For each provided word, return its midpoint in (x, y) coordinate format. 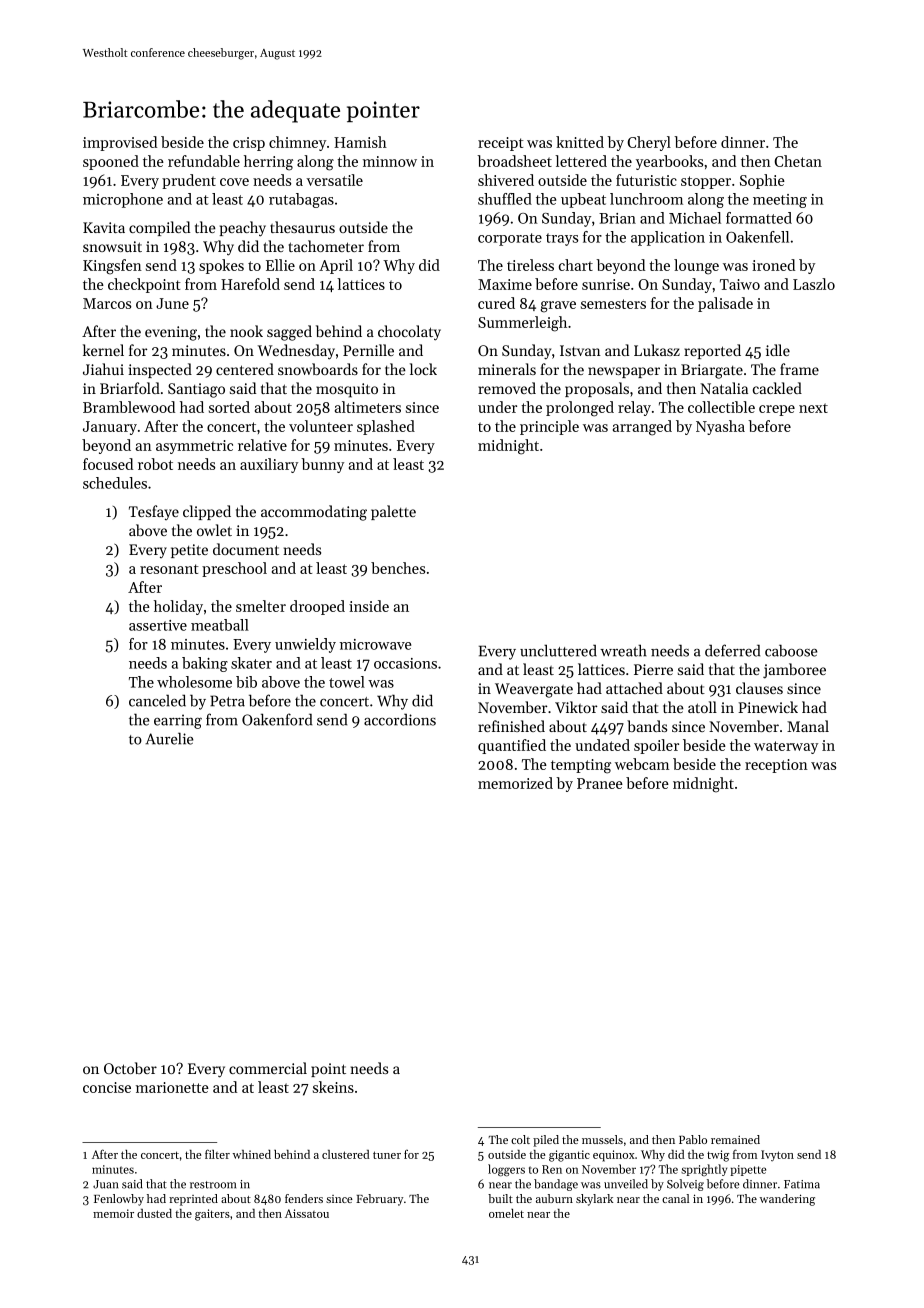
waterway (786, 747)
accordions (400, 719)
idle (778, 350)
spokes (221, 266)
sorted (229, 407)
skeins (333, 1087)
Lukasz (657, 350)
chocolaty (409, 333)
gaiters (212, 1215)
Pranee (600, 783)
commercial (268, 1068)
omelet (506, 1213)
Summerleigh (522, 324)
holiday (178, 607)
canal (675, 1198)
